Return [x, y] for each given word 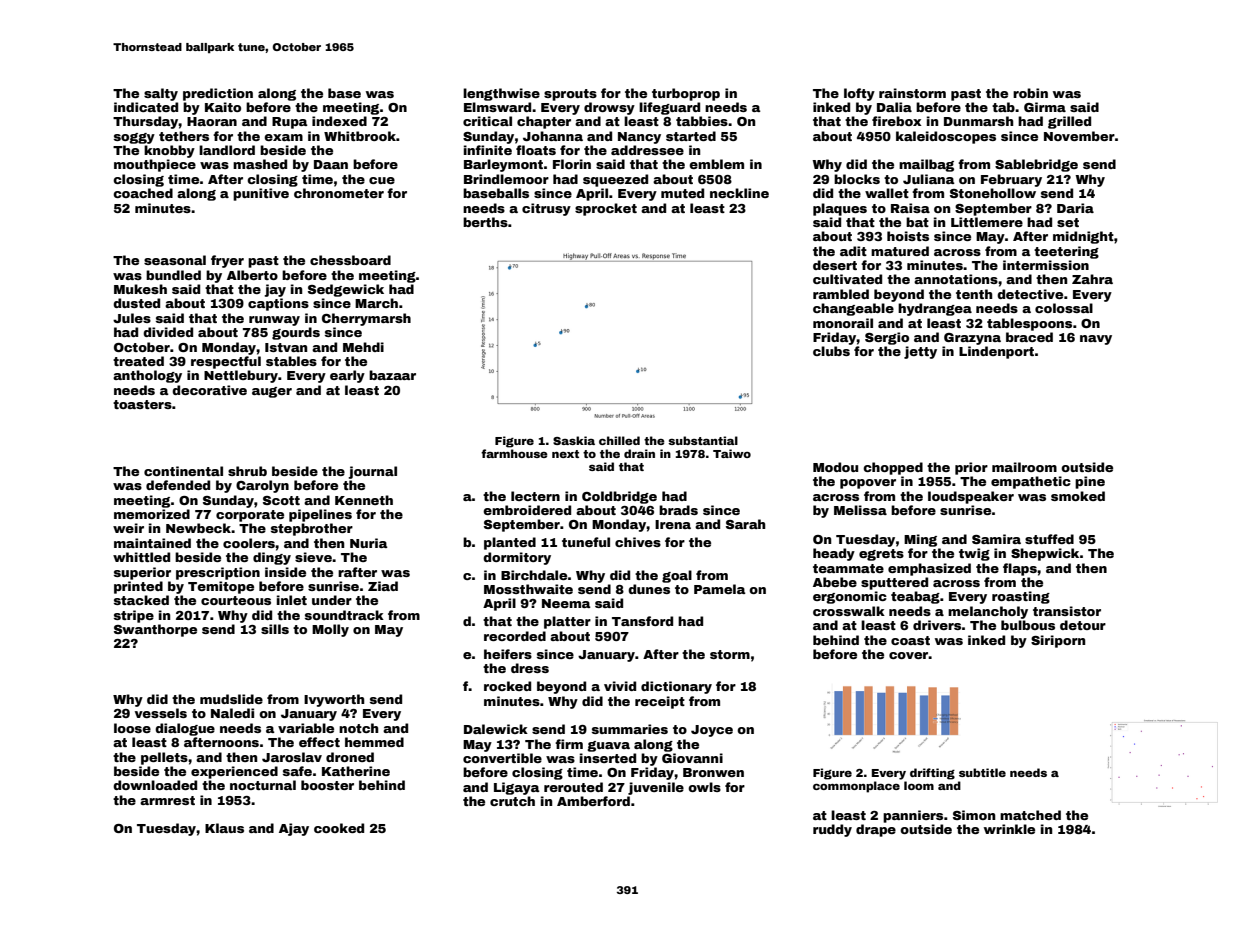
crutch [512, 801]
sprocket [606, 209]
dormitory [517, 558]
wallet [887, 193]
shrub [247, 471]
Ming [920, 540]
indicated [146, 107]
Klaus [224, 828]
